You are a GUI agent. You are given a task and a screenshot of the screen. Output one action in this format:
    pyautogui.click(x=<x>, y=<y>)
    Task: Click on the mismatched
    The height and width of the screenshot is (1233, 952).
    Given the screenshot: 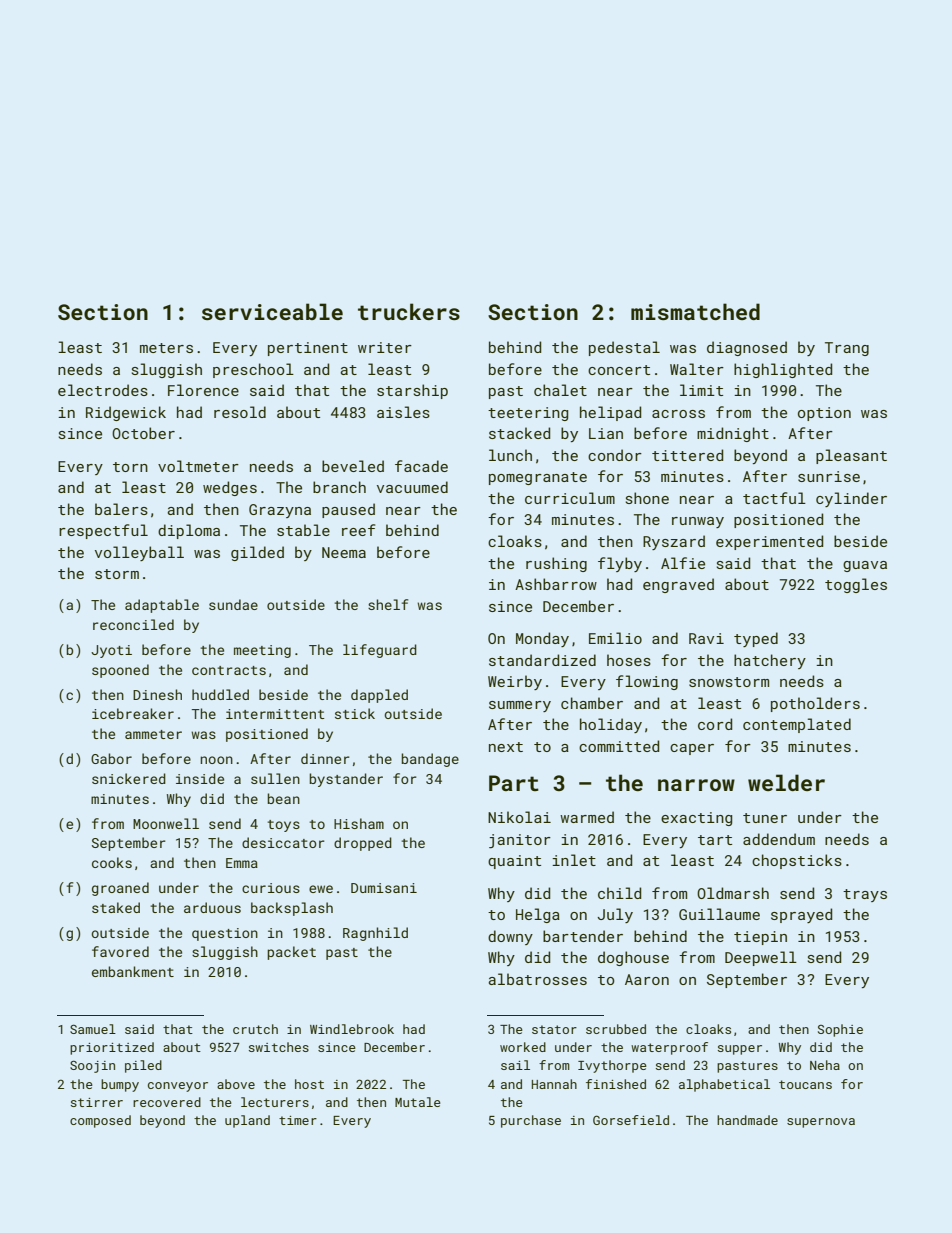 What is the action you would take?
    pyautogui.click(x=695, y=311)
